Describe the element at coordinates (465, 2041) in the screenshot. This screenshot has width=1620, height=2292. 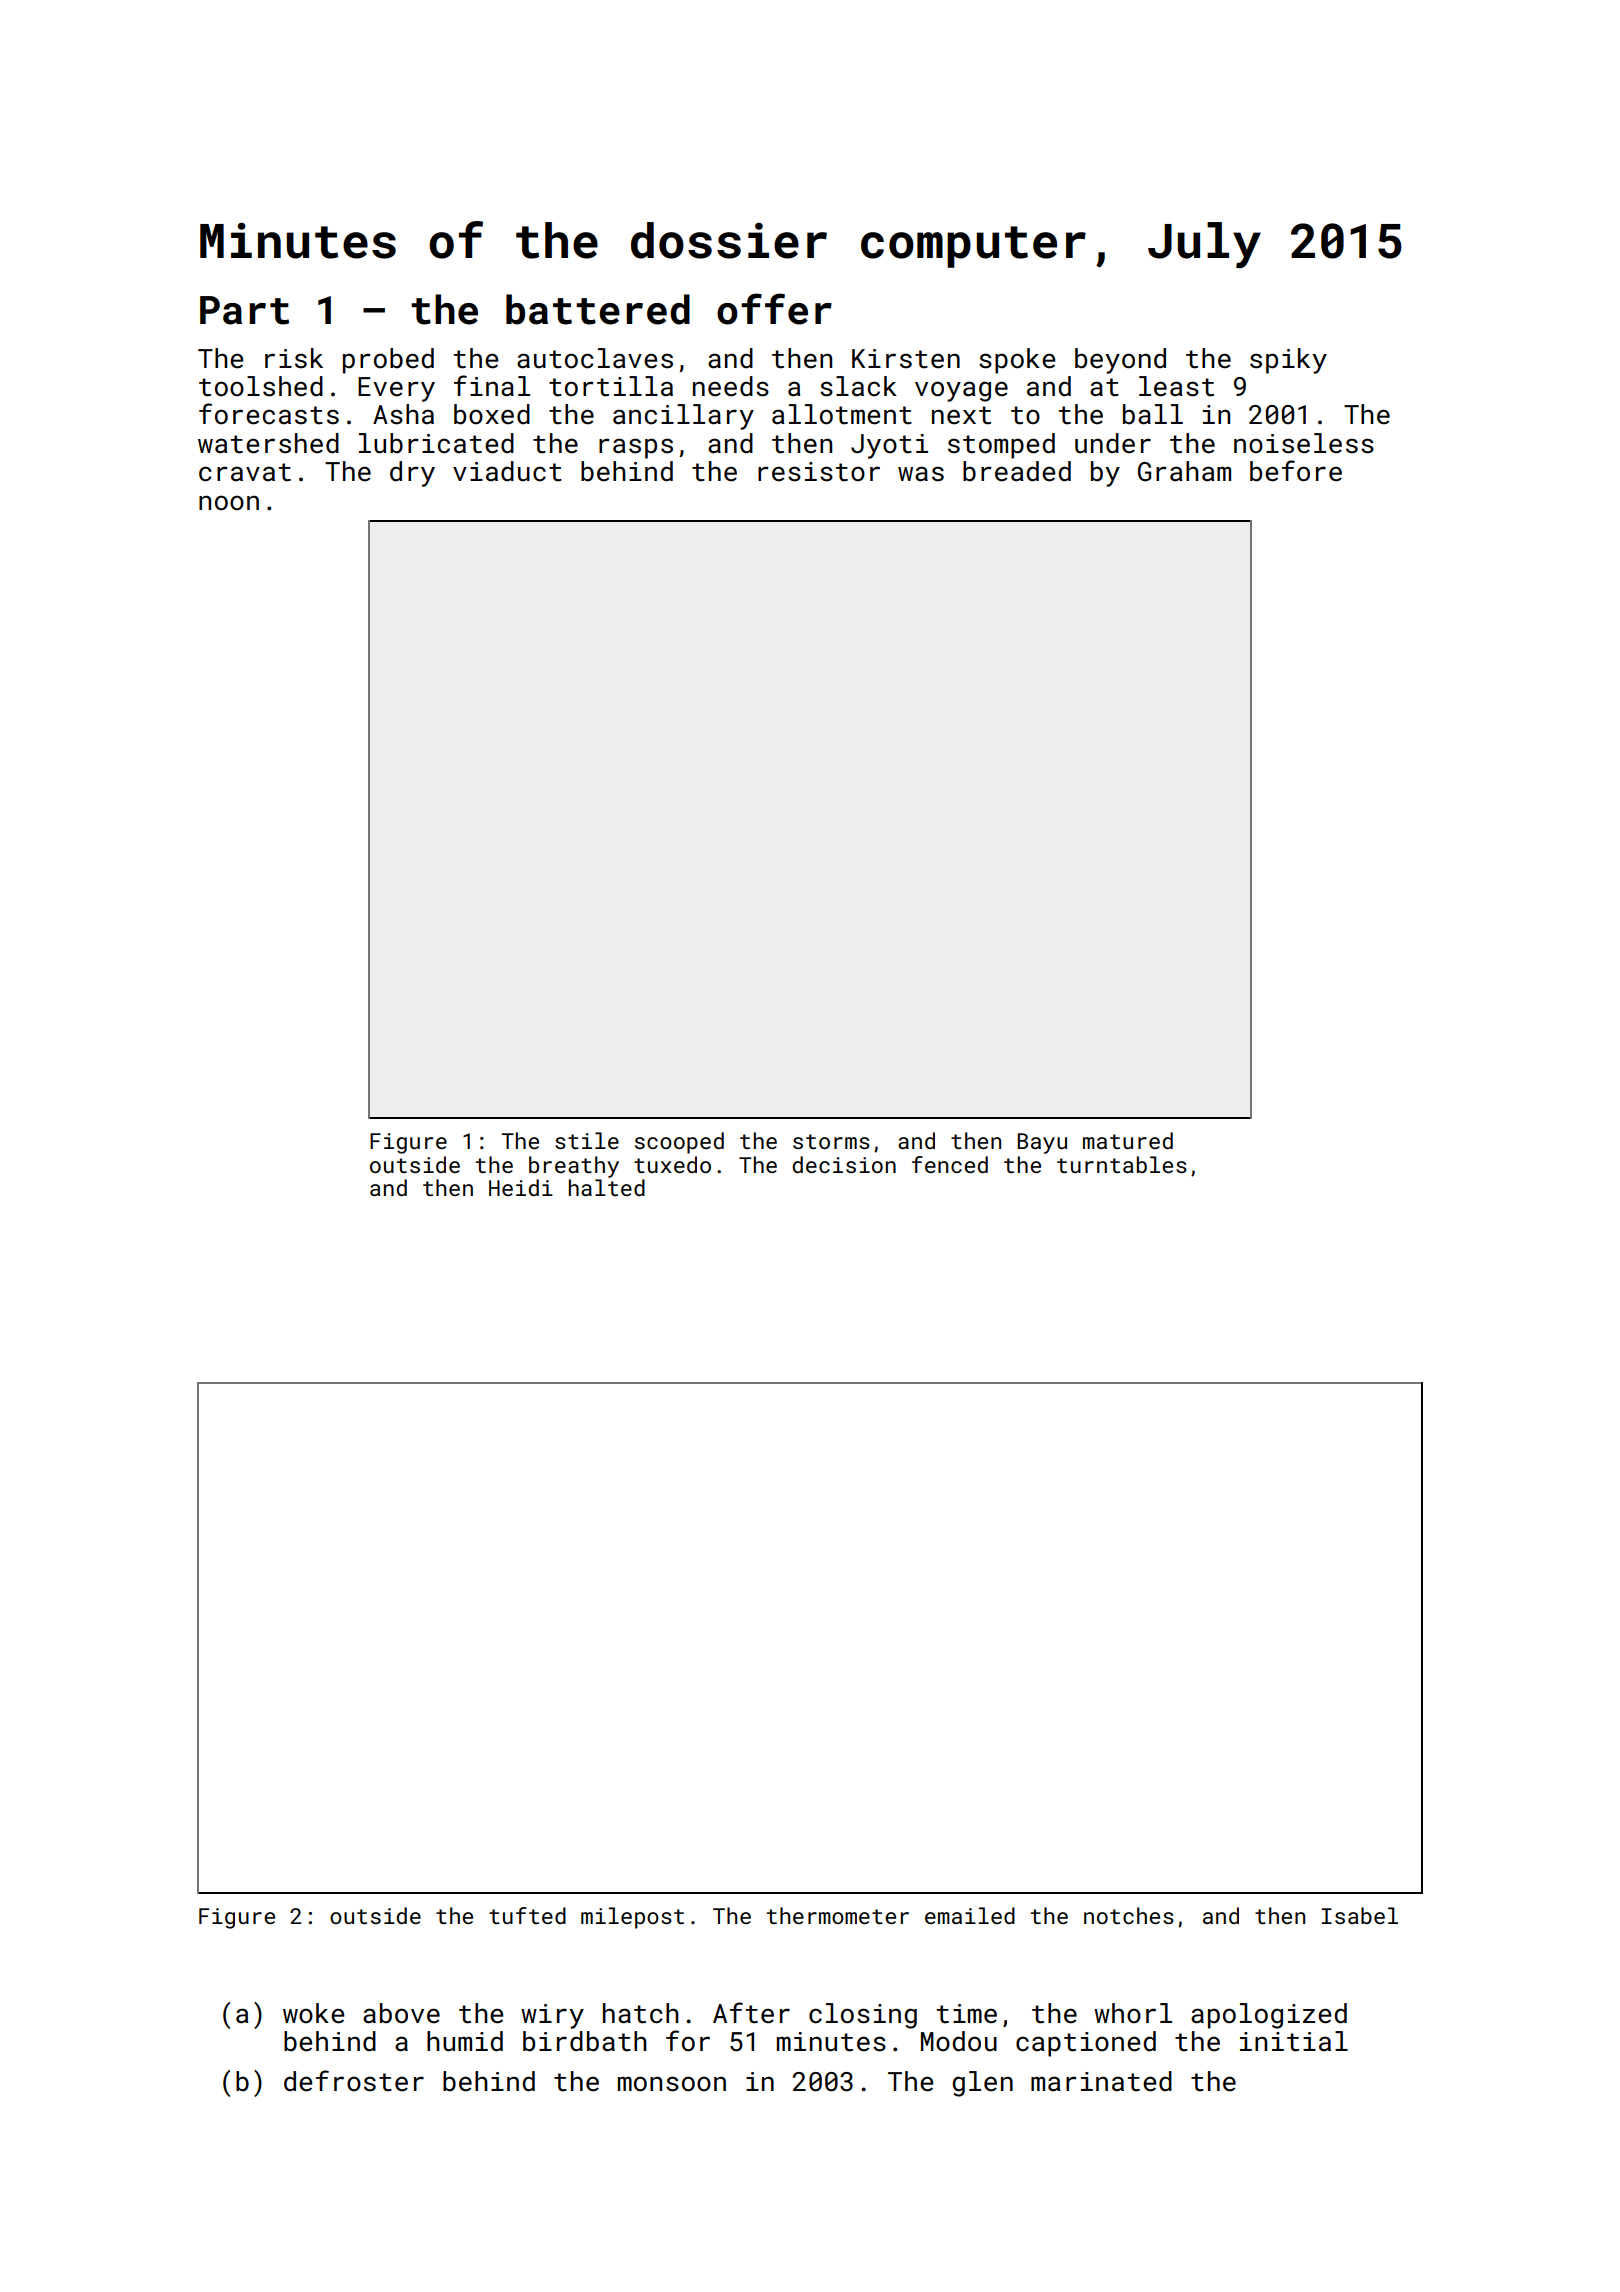
I see `humid` at that location.
